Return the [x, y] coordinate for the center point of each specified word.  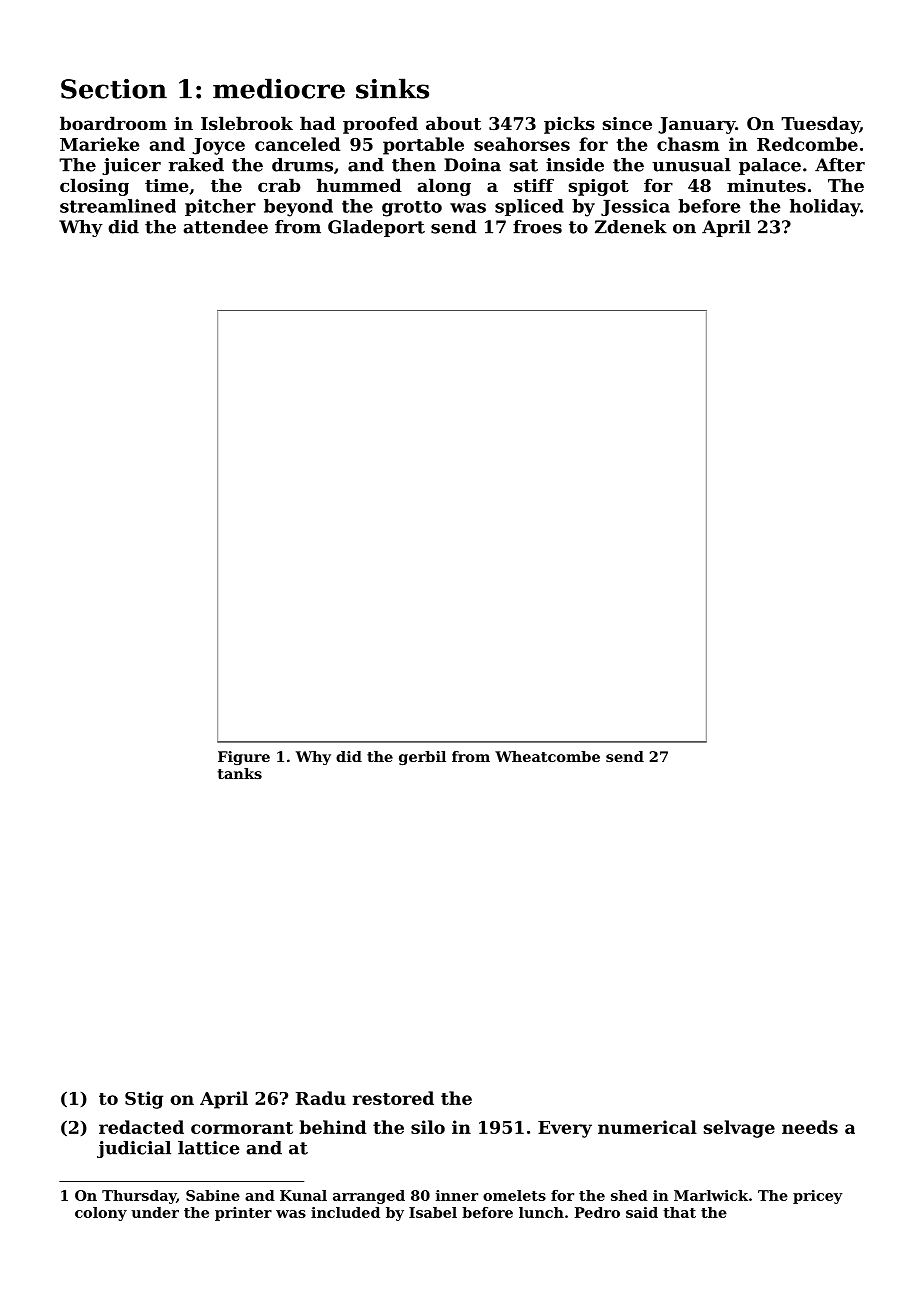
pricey [818, 1197]
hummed [359, 185]
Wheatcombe [547, 756]
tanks [240, 773]
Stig [144, 1100]
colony [101, 1214]
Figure [244, 758]
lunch [541, 1212]
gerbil [422, 758]
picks [569, 125]
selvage [739, 1129]
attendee [225, 227]
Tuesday [820, 125]
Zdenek [631, 227]
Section [114, 89]
